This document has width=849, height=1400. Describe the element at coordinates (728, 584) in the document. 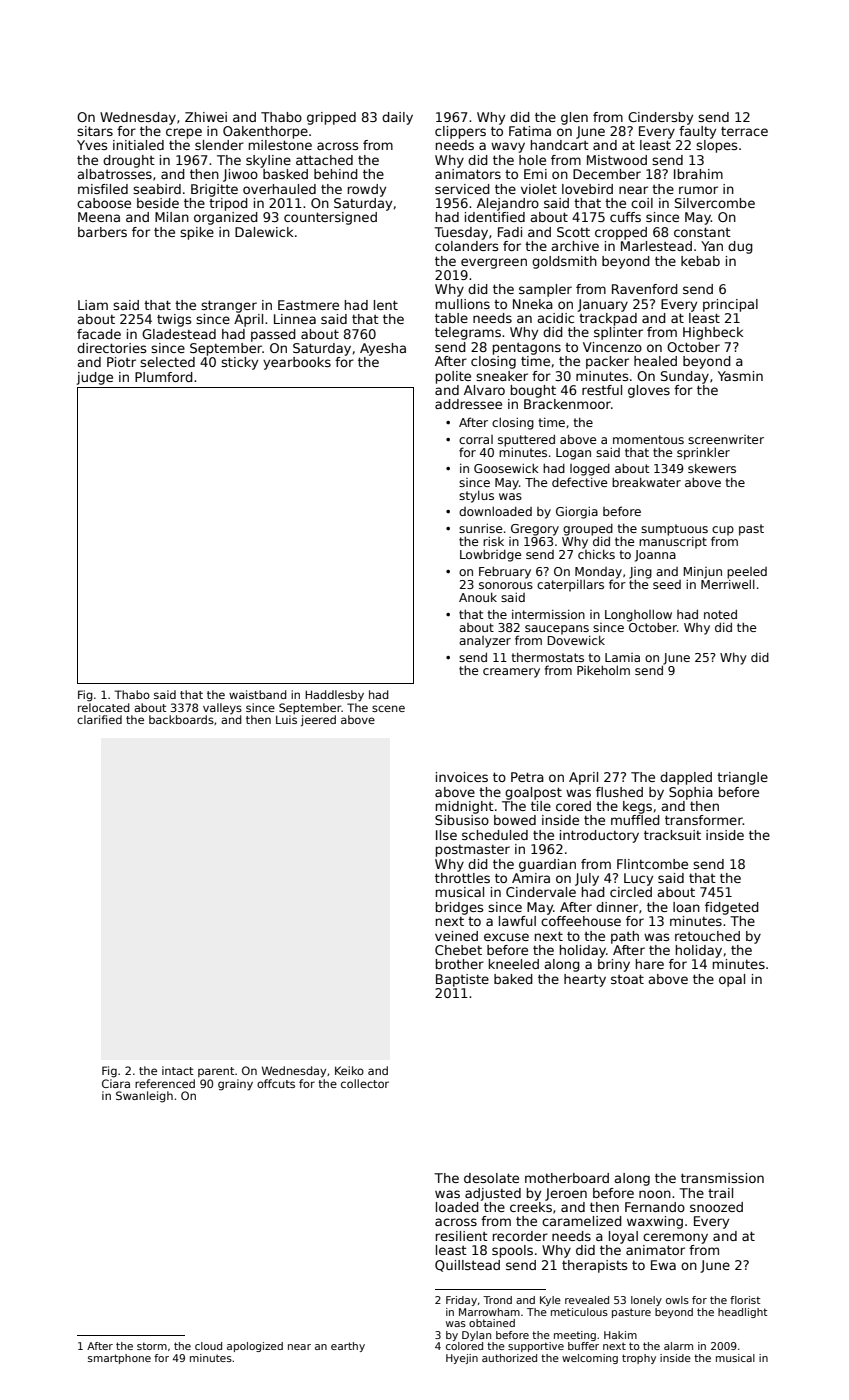

I see `Merriwell` at that location.
